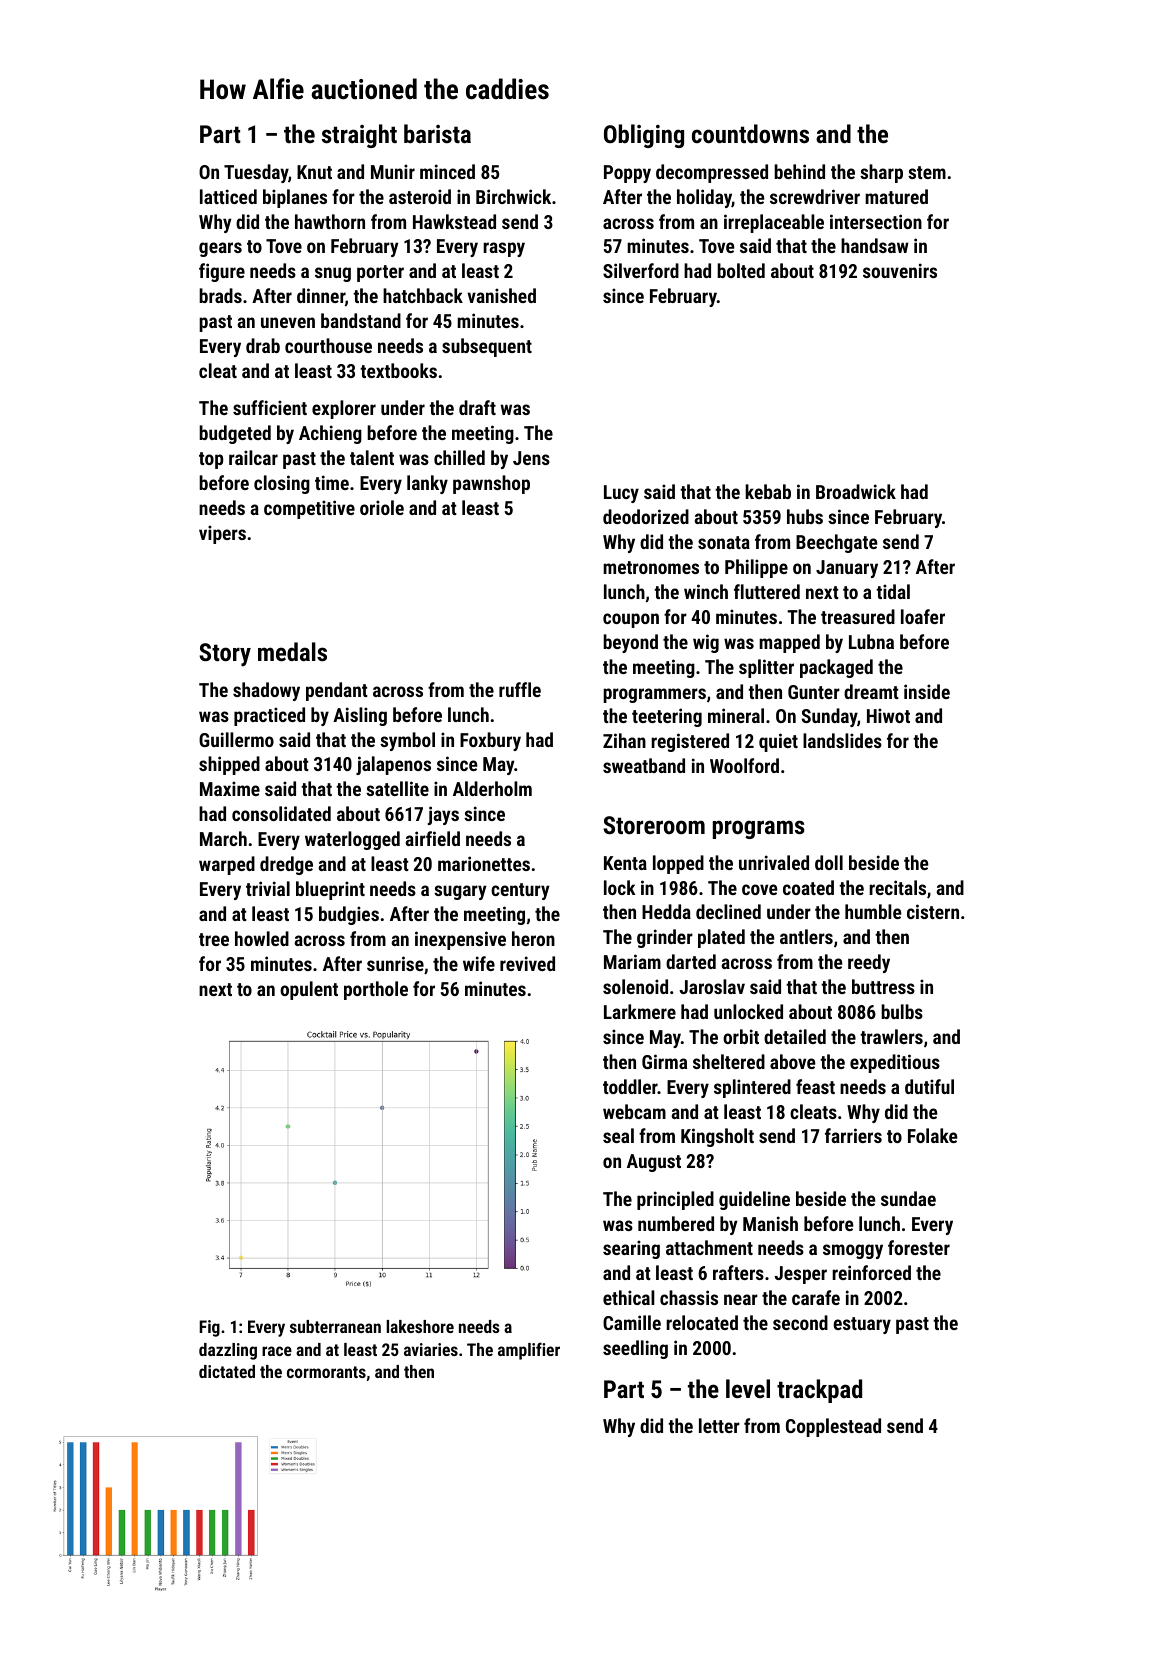 The image size is (1165, 1654). Describe the element at coordinates (927, 172) in the page. I see `stem` at that location.
